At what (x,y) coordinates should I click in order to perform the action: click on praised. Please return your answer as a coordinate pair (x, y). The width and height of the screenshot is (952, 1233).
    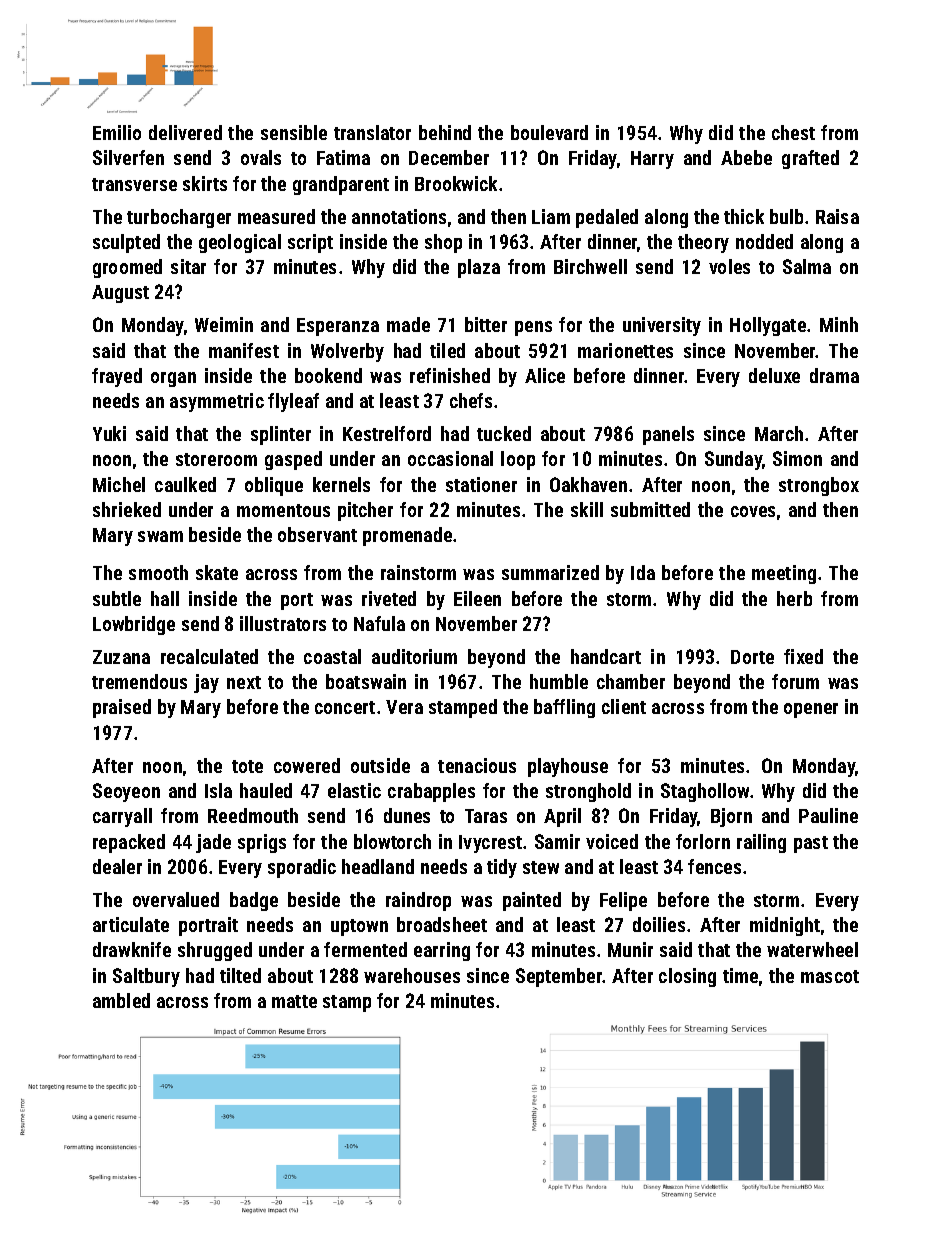
    Looking at the image, I should click on (122, 708).
